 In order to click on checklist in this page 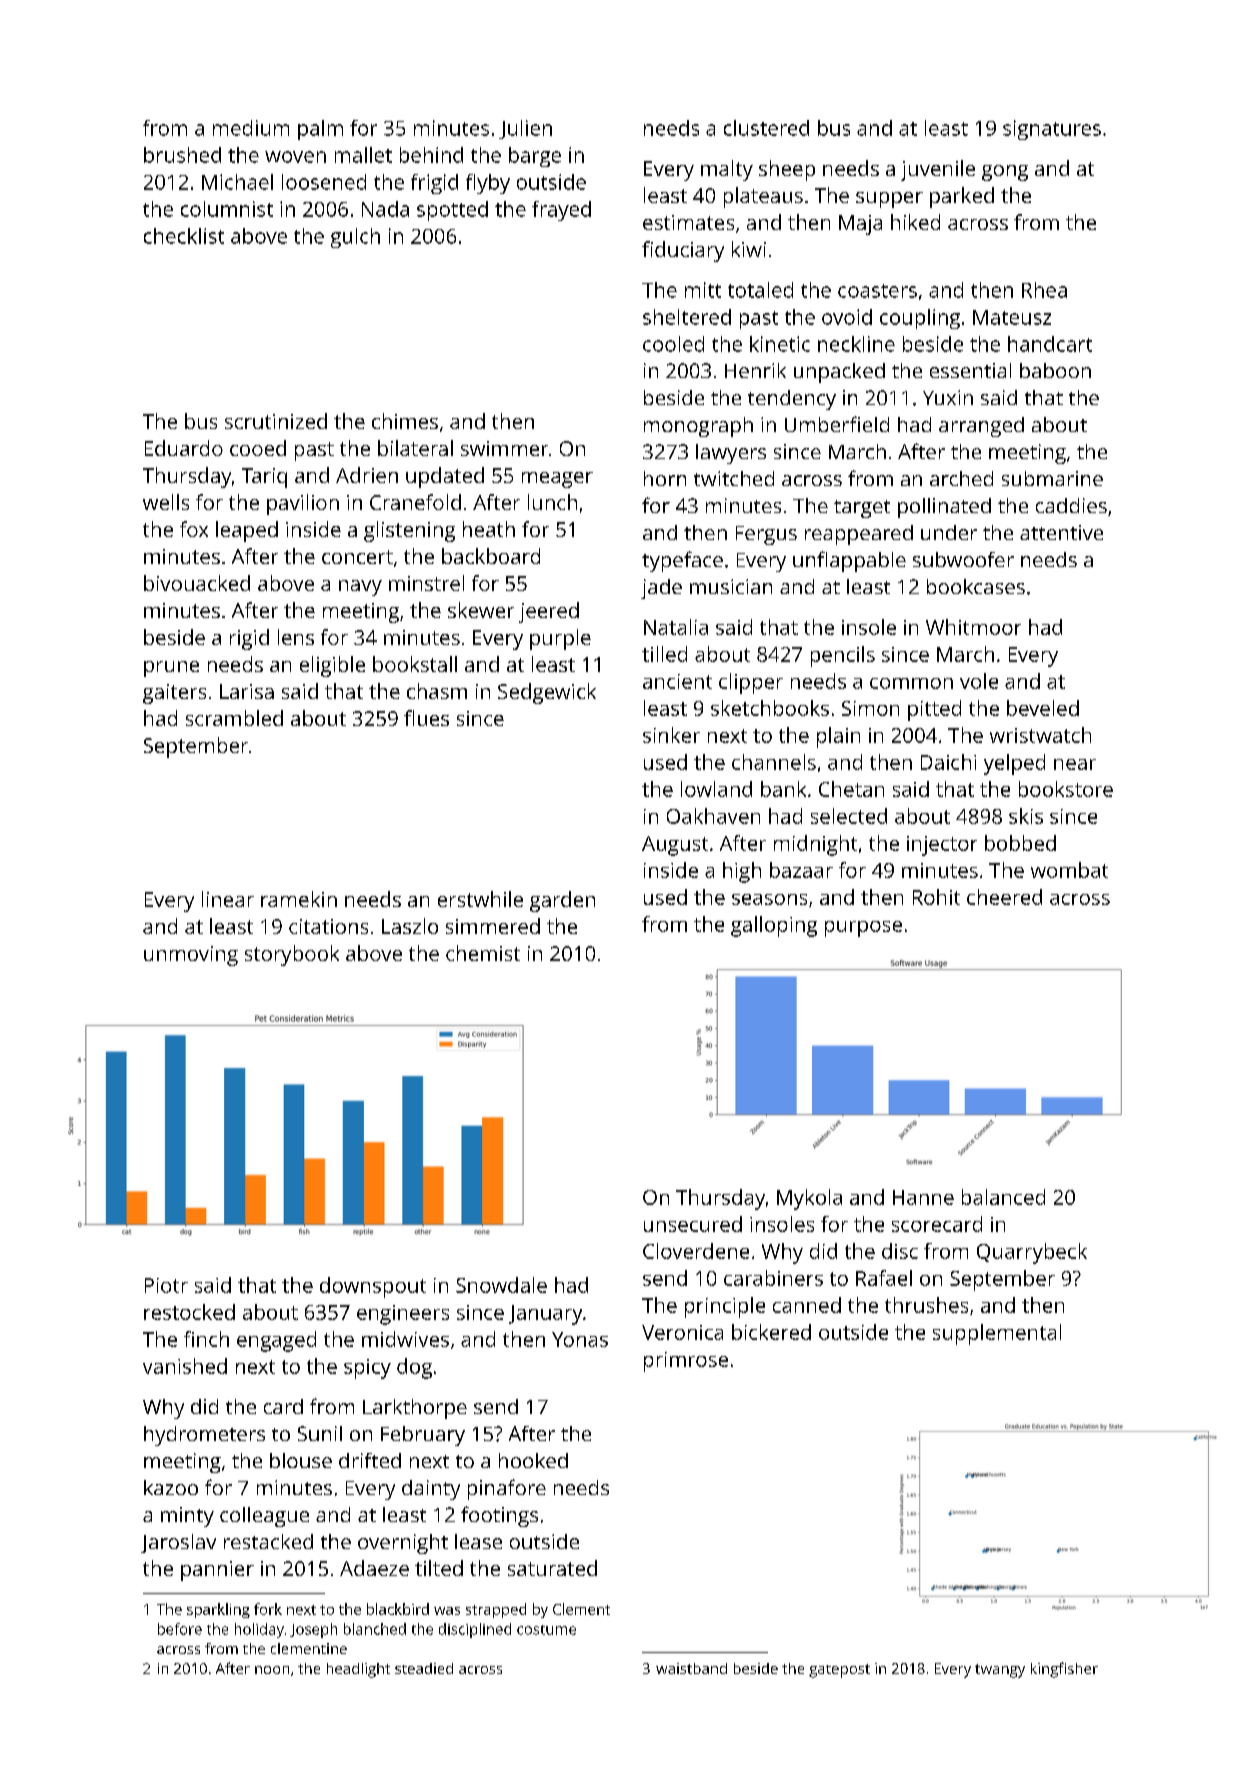, I will do `click(184, 236)`.
